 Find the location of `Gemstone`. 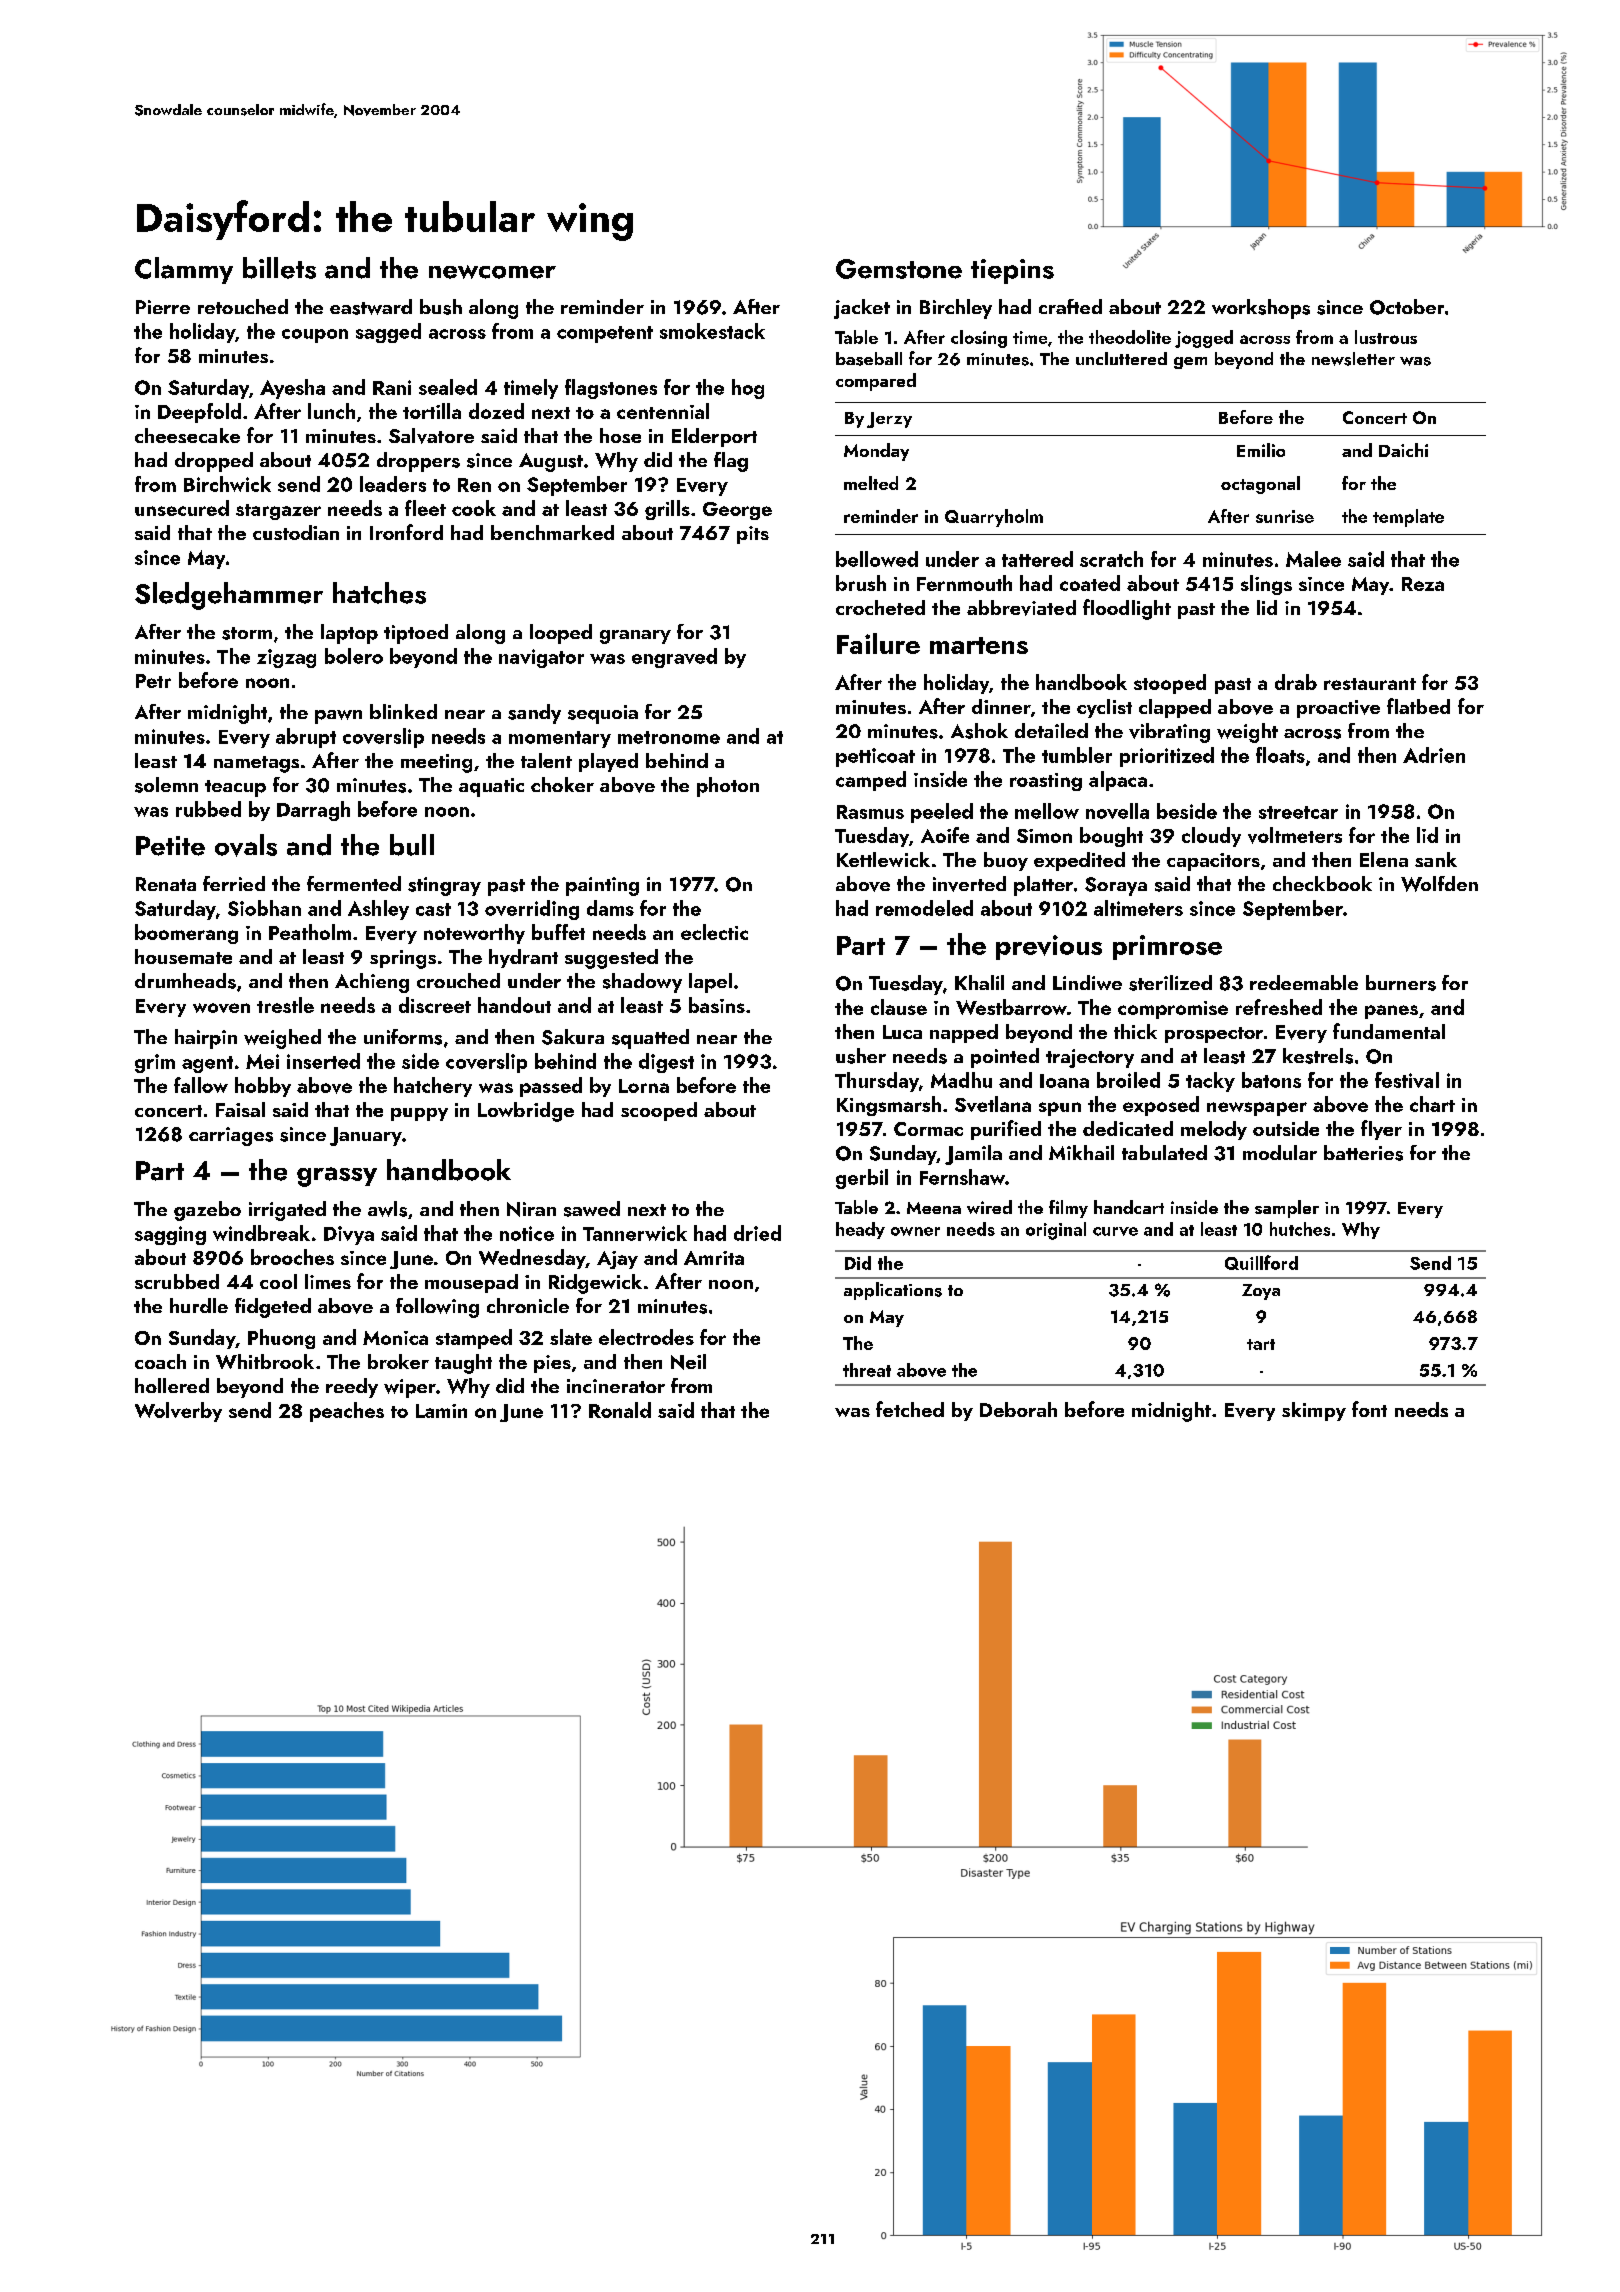

Gemstone is located at coordinates (899, 269).
